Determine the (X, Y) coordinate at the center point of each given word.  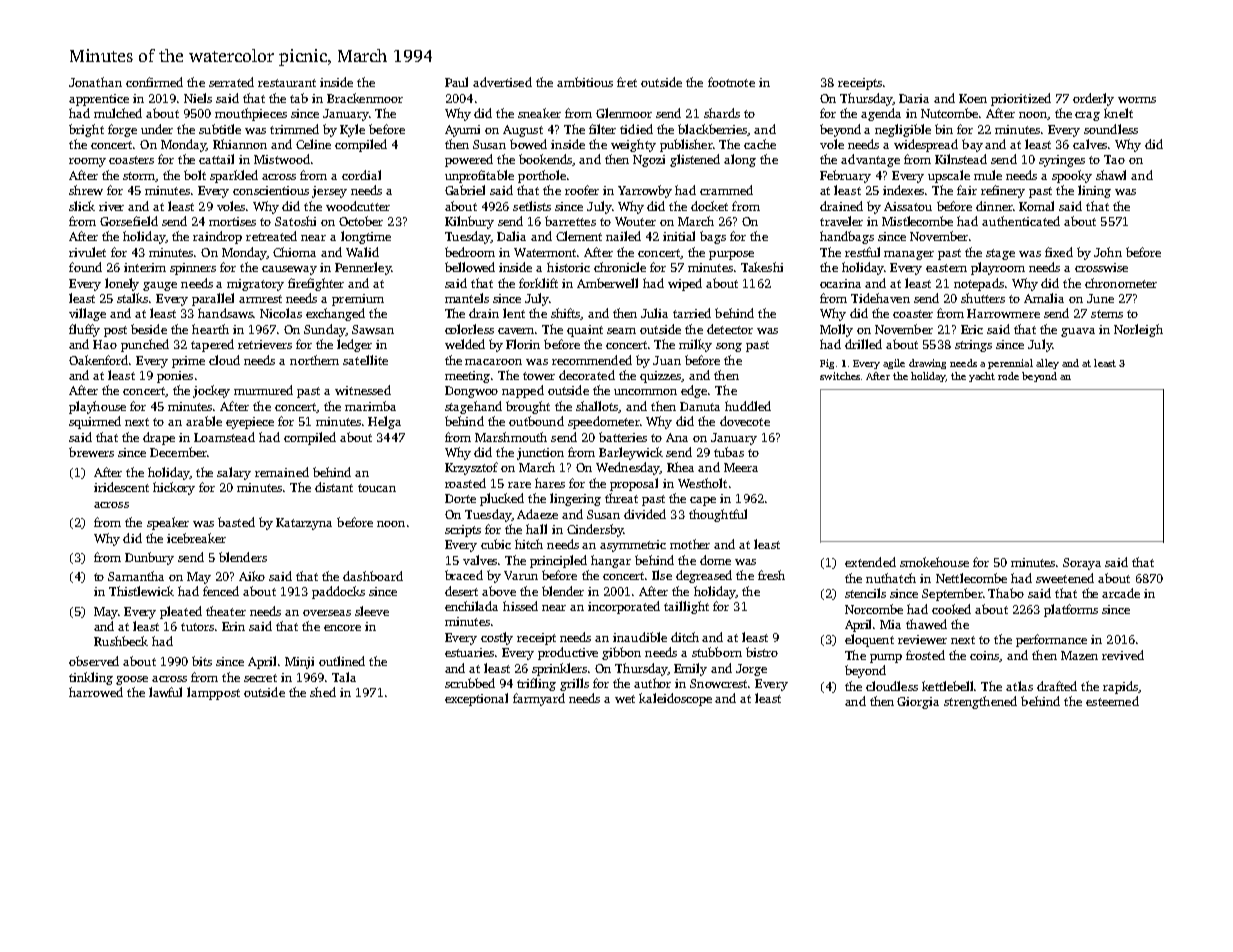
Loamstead (224, 437)
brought (528, 407)
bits (202, 661)
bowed (528, 144)
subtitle (220, 129)
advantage (870, 160)
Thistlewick (141, 591)
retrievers (265, 344)
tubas (729, 452)
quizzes (661, 377)
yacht (982, 377)
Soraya (1082, 564)
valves (480, 560)
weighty (633, 145)
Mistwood (282, 159)
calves (1090, 144)
